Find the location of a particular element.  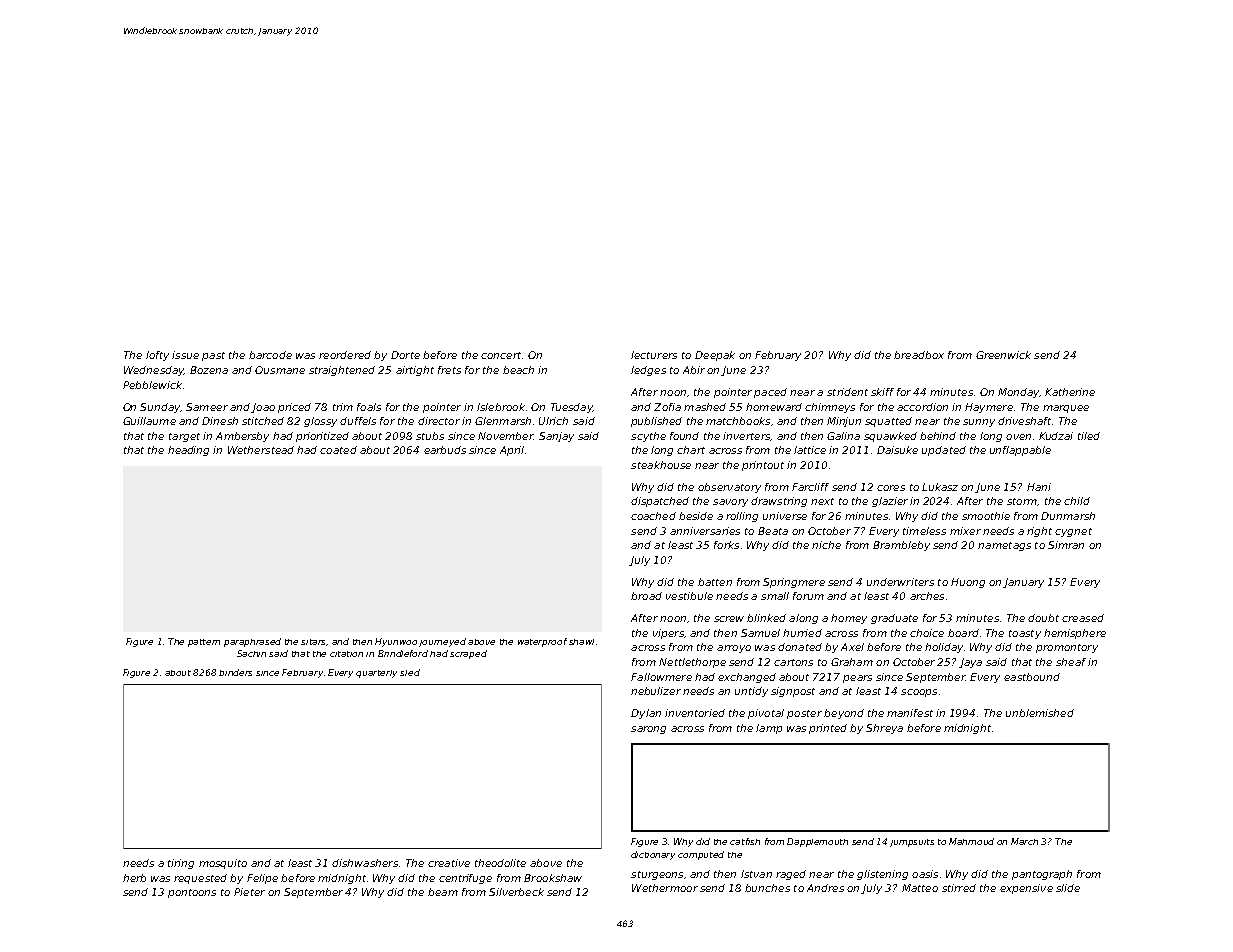

Monday is located at coordinates (1018, 393).
